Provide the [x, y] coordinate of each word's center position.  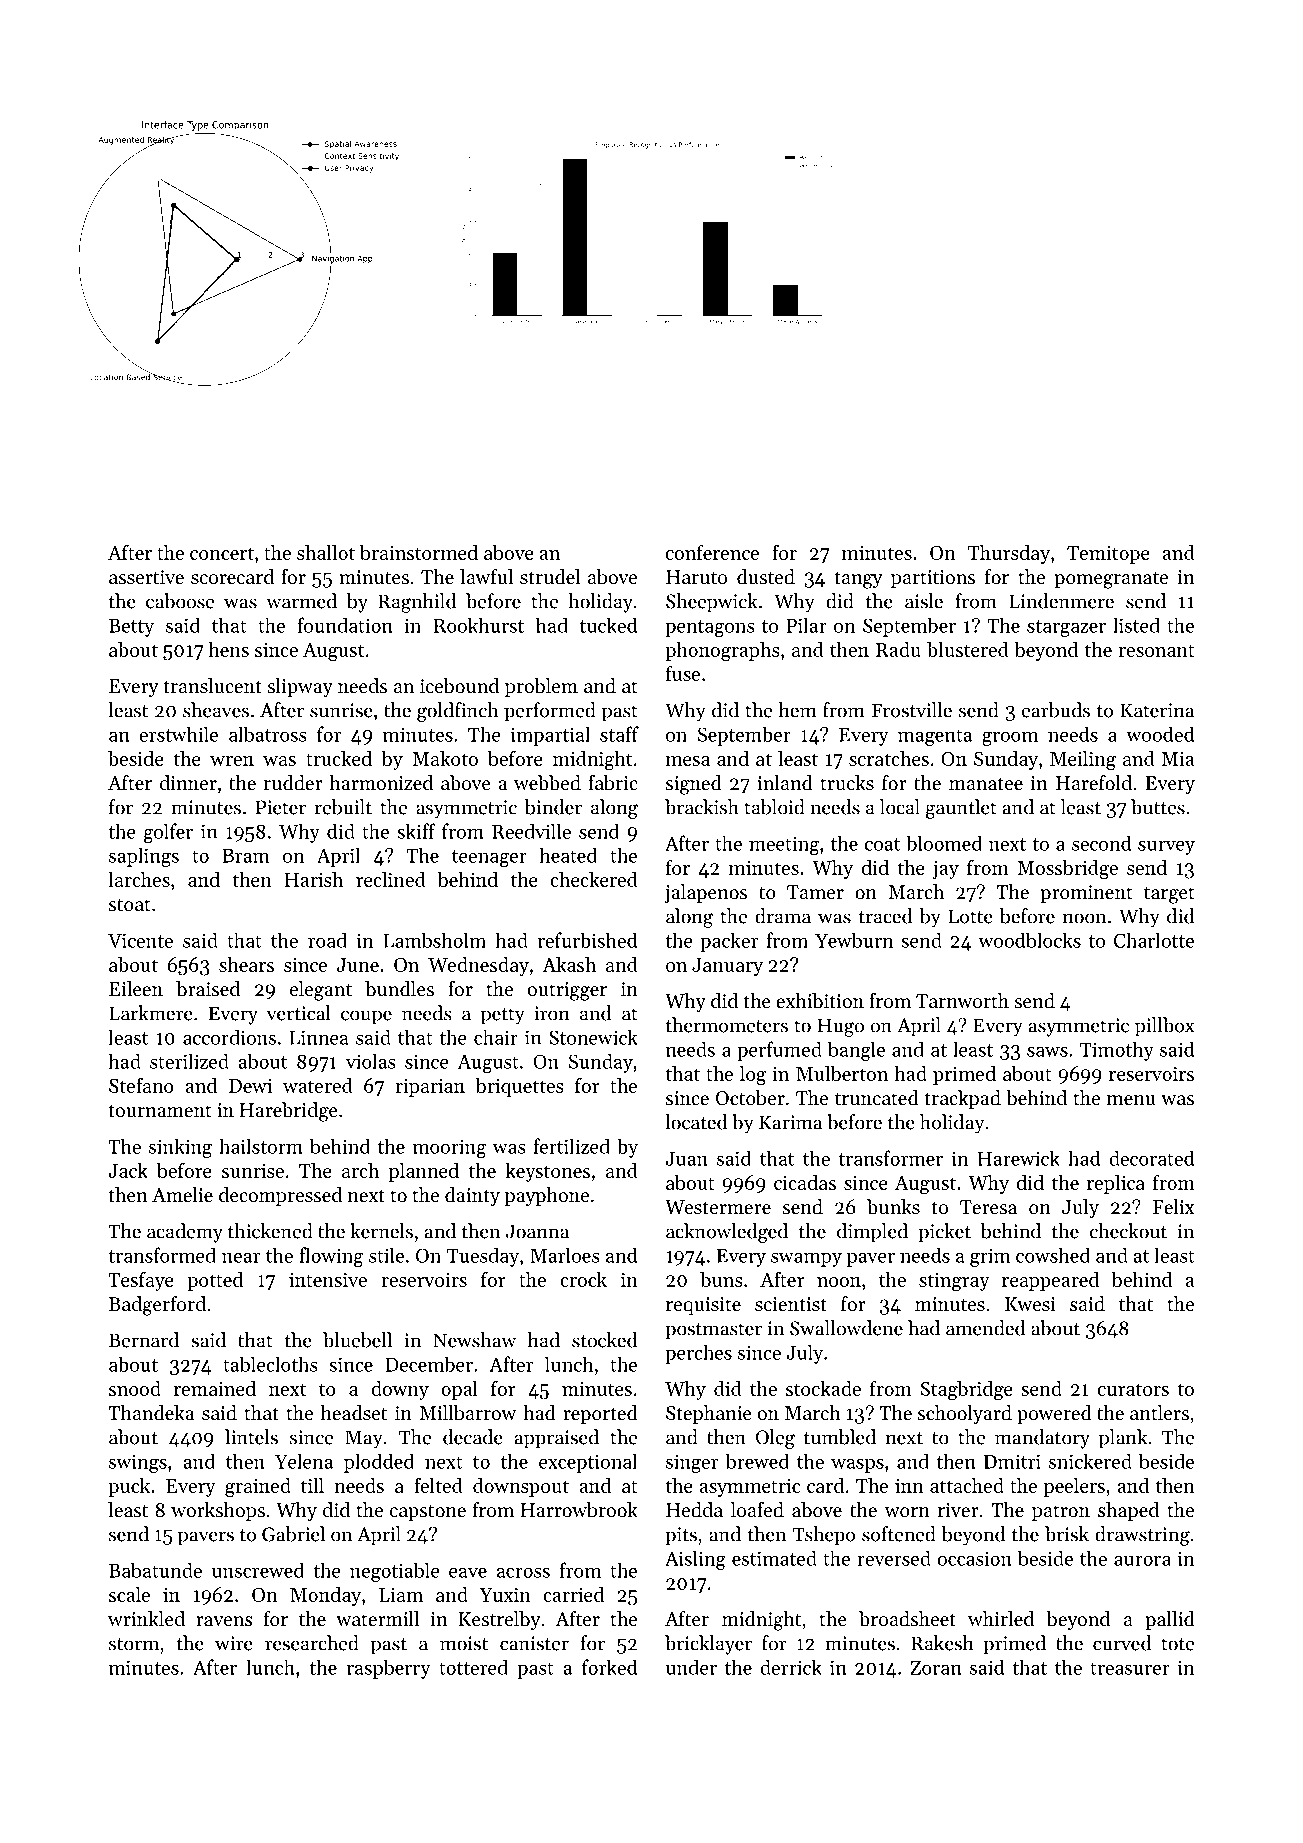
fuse [683, 673]
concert [222, 553]
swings [138, 1463]
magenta [935, 737]
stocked [604, 1340]
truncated [876, 1098]
